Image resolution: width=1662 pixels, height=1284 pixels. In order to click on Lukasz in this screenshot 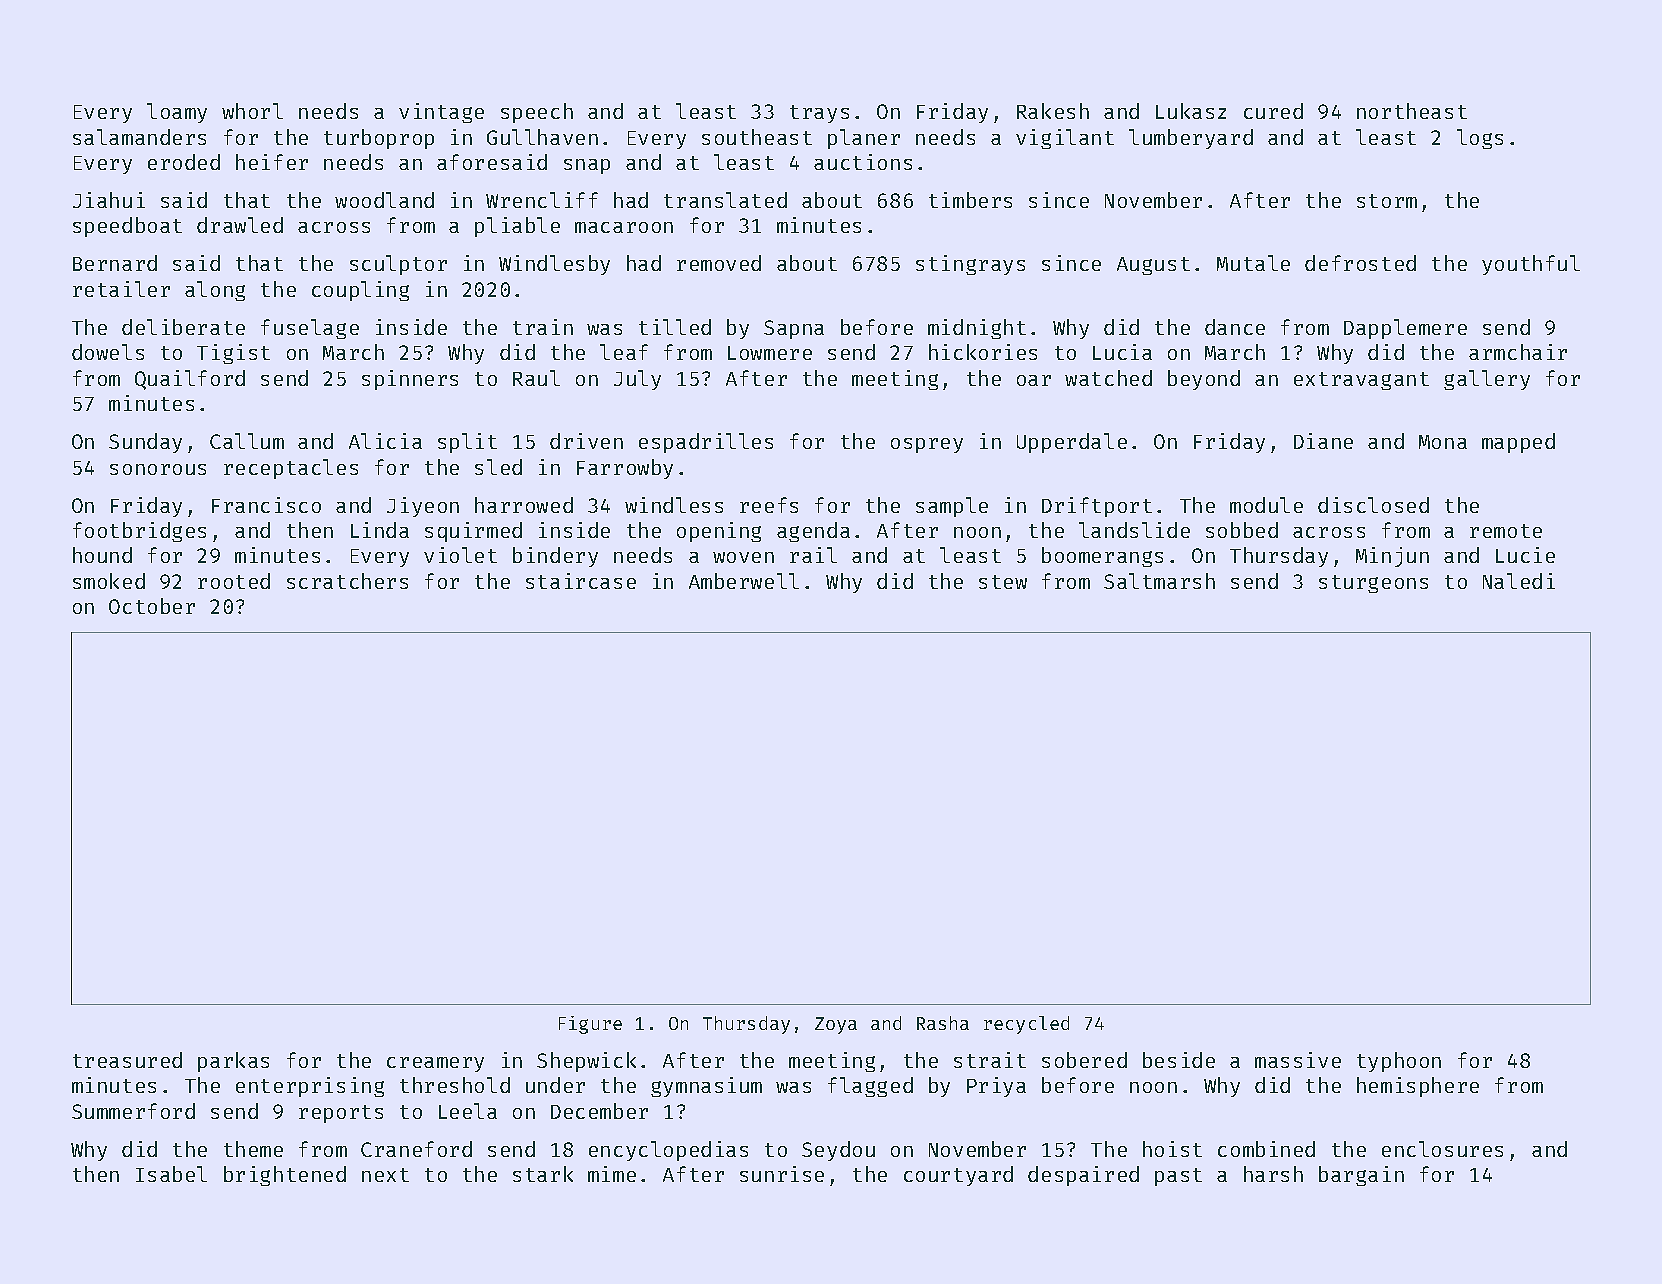, I will do `click(1191, 111)`.
